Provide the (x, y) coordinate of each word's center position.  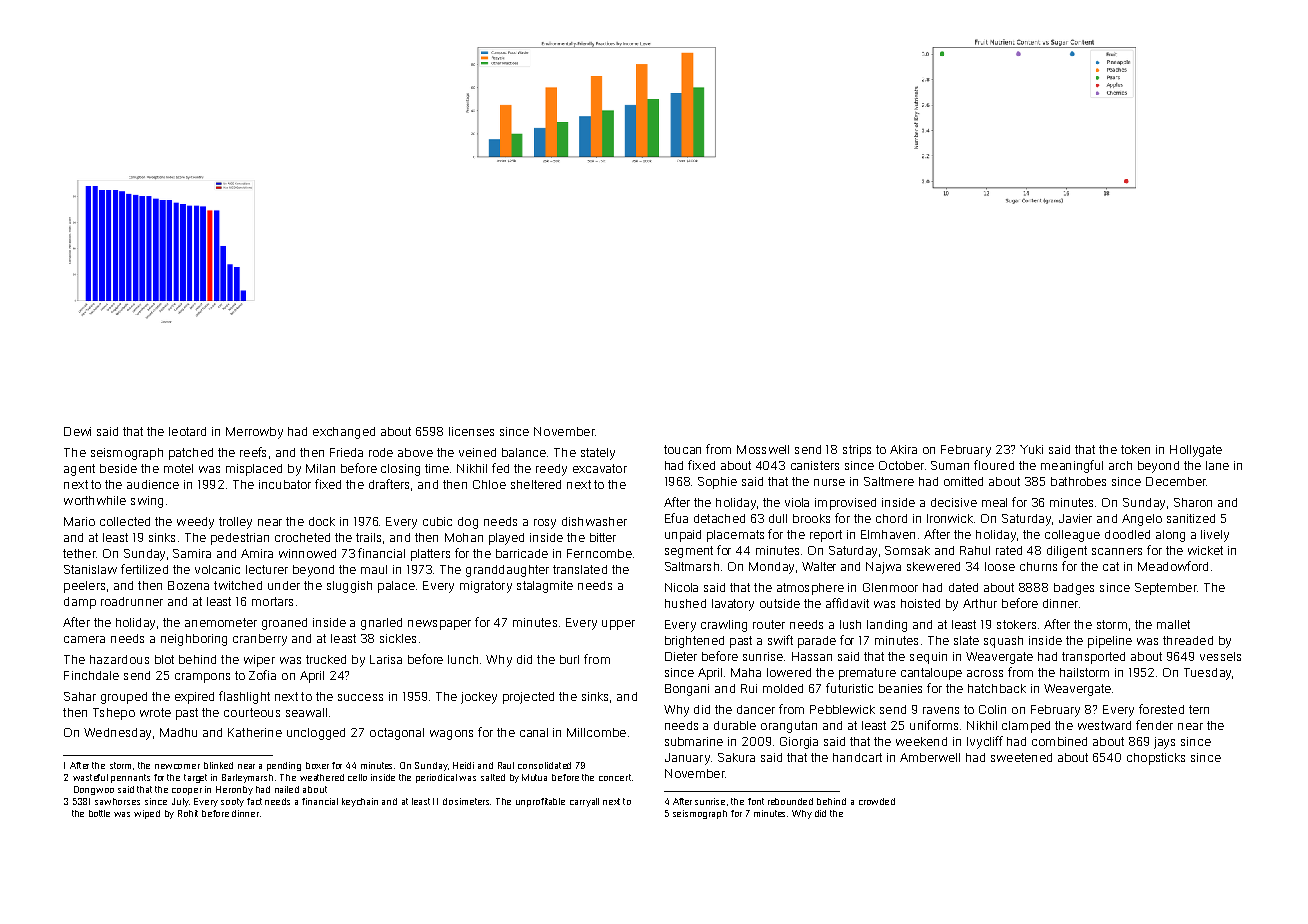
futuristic (849, 688)
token (1135, 449)
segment (689, 552)
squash (1003, 642)
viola (797, 502)
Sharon (1193, 502)
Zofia (262, 675)
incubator (285, 484)
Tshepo (114, 714)
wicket (1205, 550)
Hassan (812, 656)
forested (1161, 709)
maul (374, 569)
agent (79, 470)
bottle (99, 813)
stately (598, 454)
